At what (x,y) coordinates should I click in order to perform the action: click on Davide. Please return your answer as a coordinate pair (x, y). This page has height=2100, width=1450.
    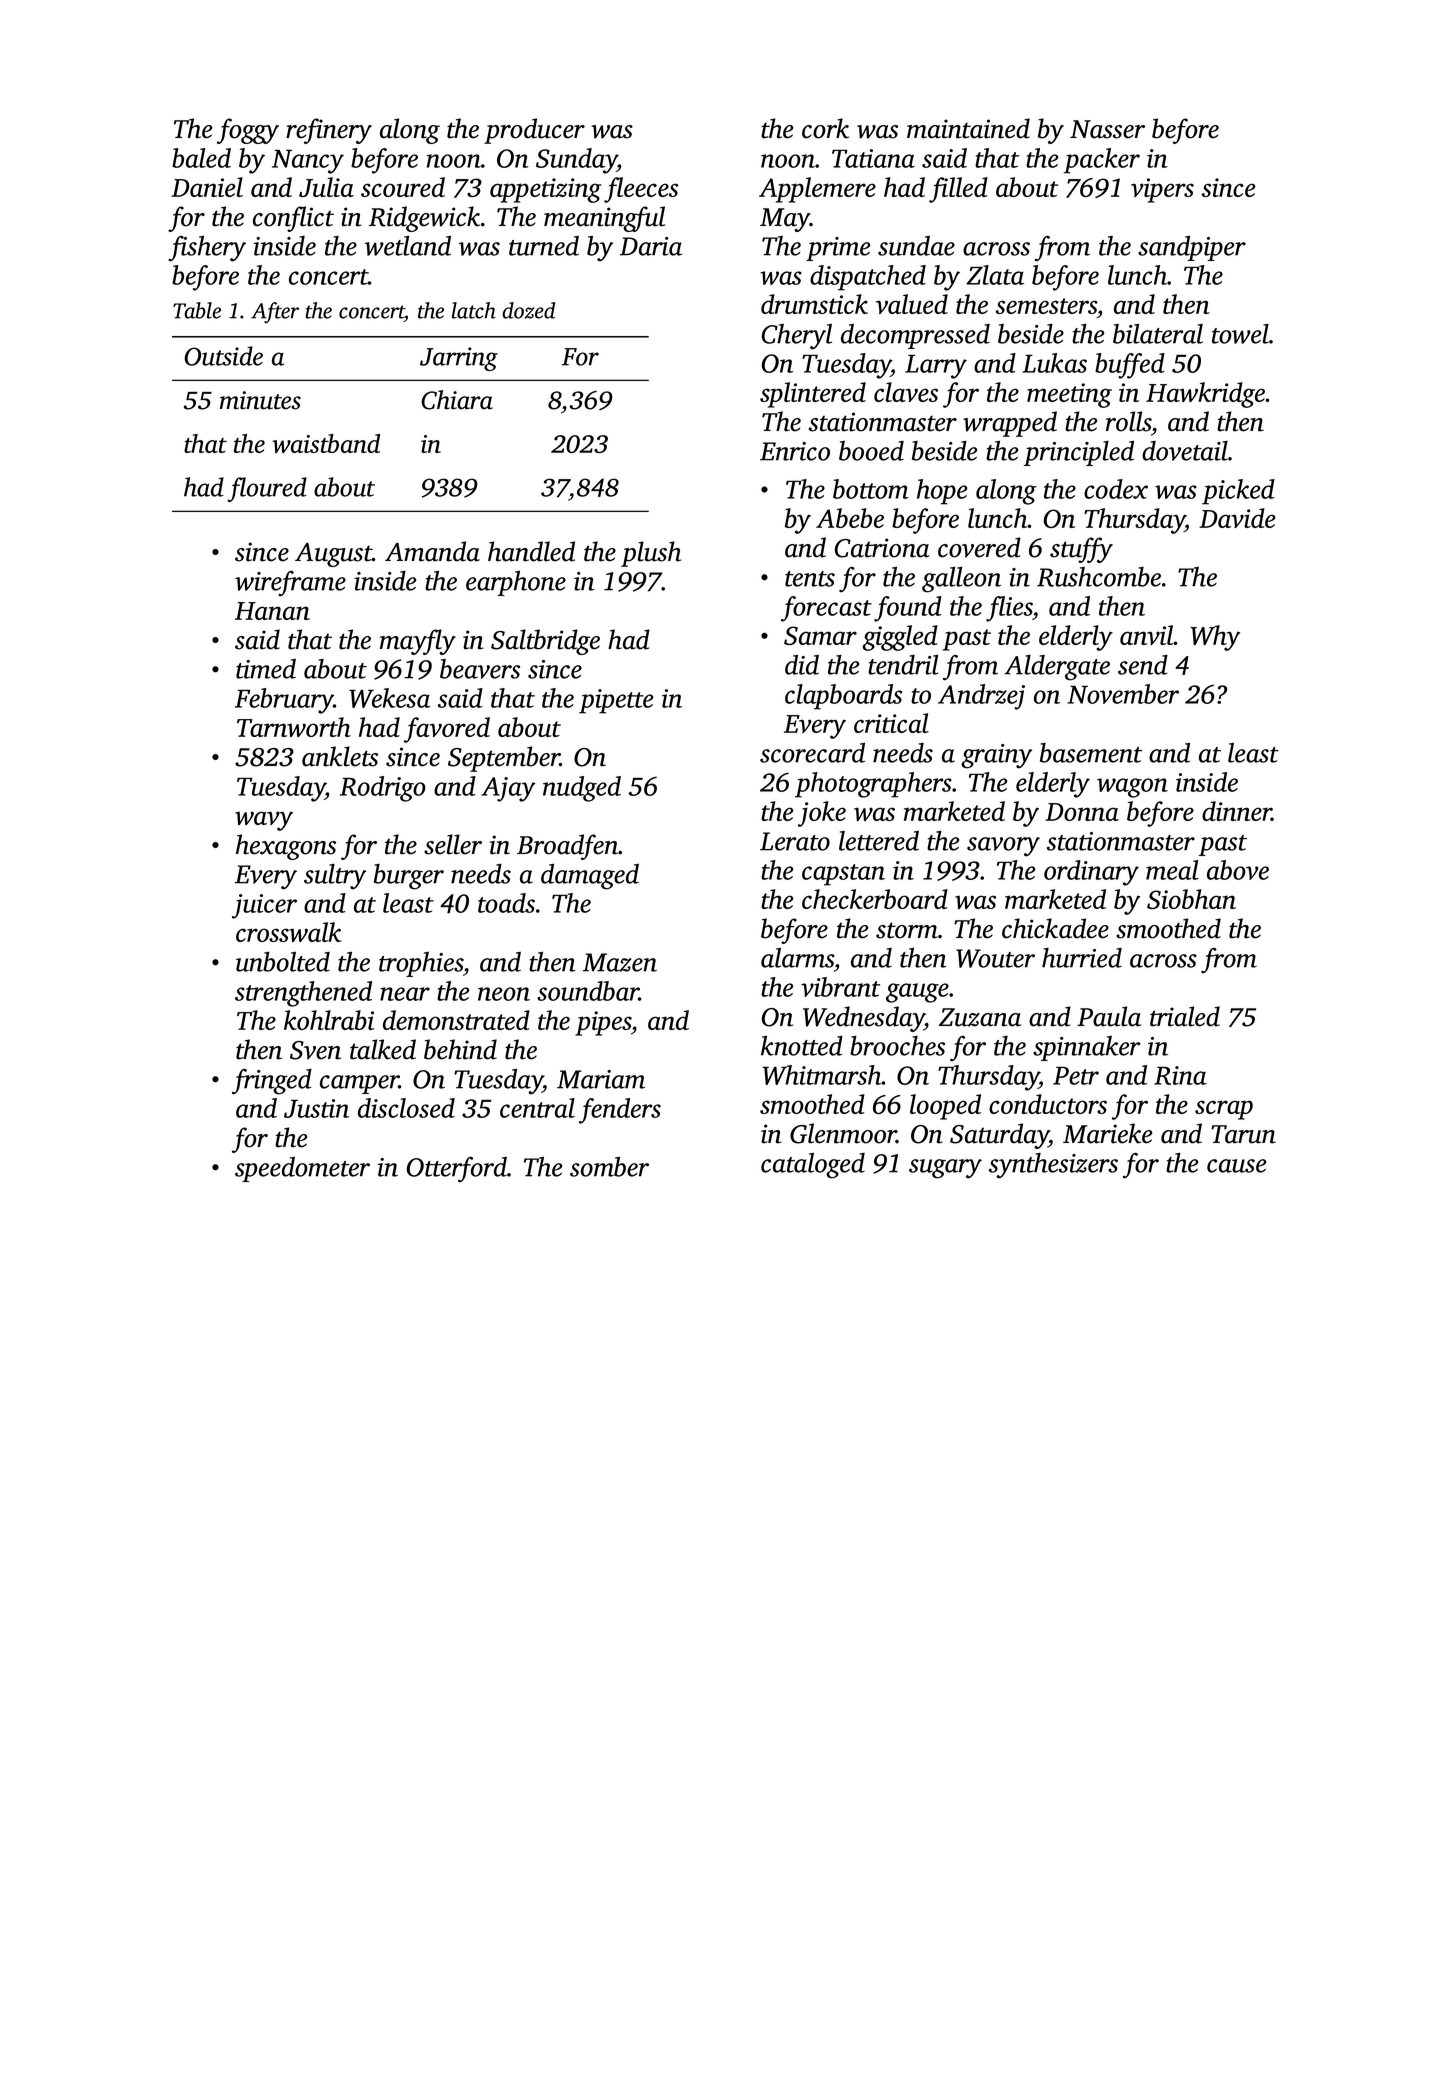
    Looking at the image, I should click on (1237, 518).
